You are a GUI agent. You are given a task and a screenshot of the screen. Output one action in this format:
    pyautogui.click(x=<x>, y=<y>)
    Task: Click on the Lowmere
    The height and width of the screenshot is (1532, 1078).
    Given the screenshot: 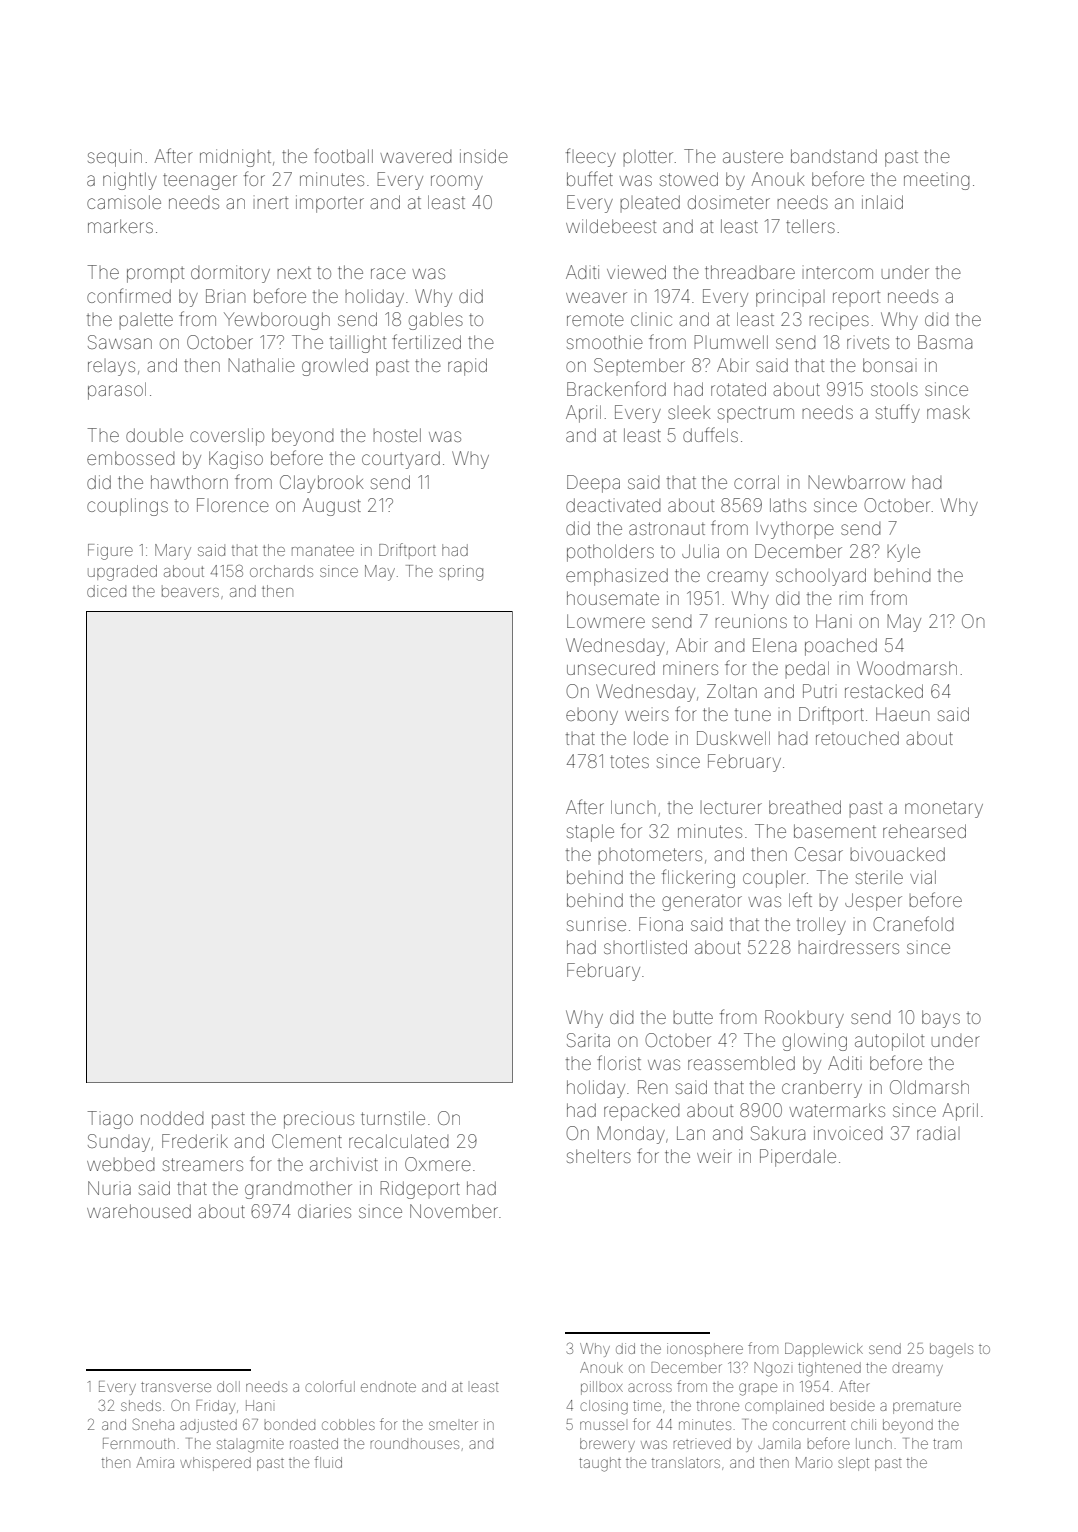 What is the action you would take?
    pyautogui.click(x=606, y=621)
